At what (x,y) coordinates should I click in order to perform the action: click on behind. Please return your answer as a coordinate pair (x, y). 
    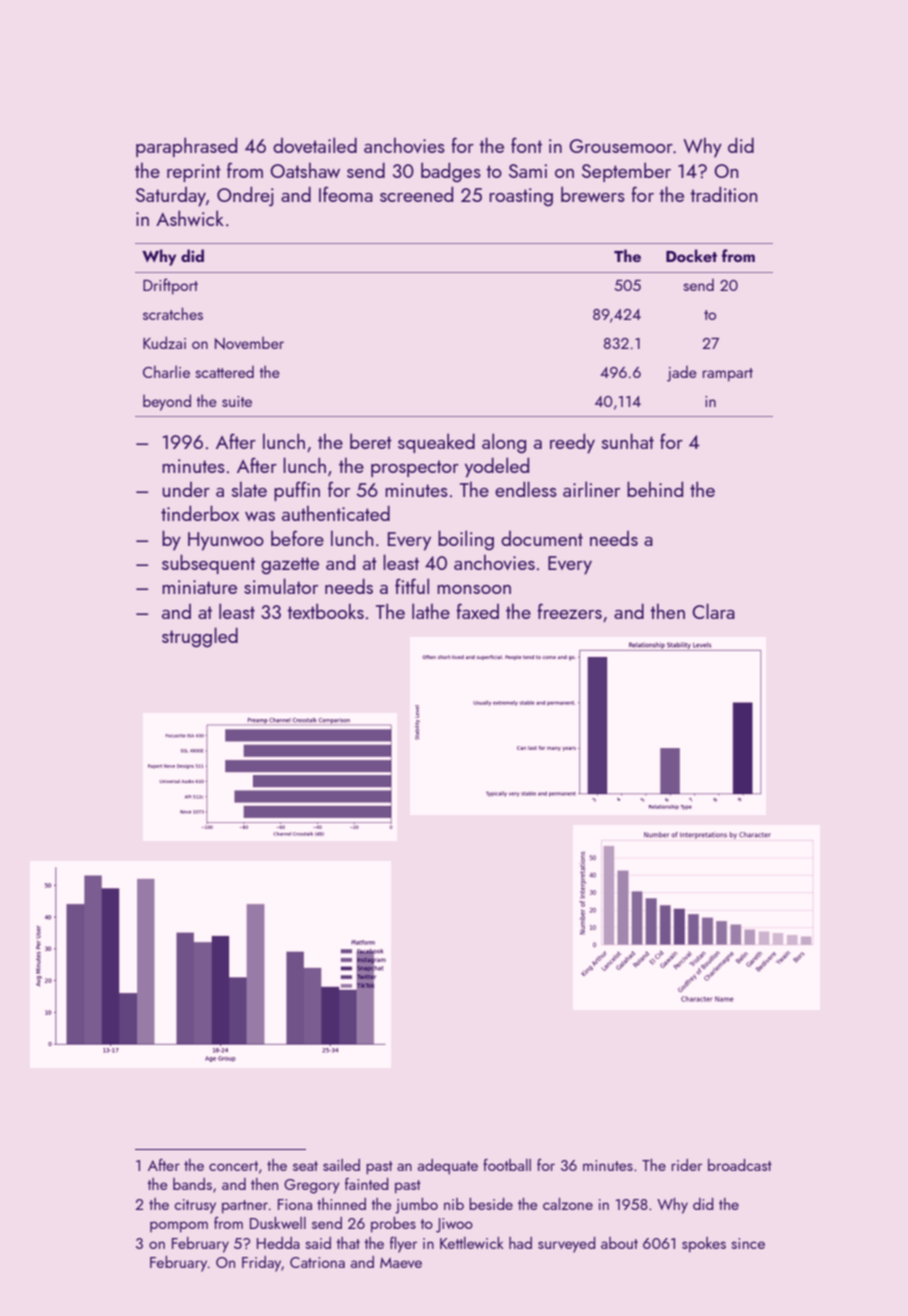
    Looking at the image, I should click on (655, 489).
